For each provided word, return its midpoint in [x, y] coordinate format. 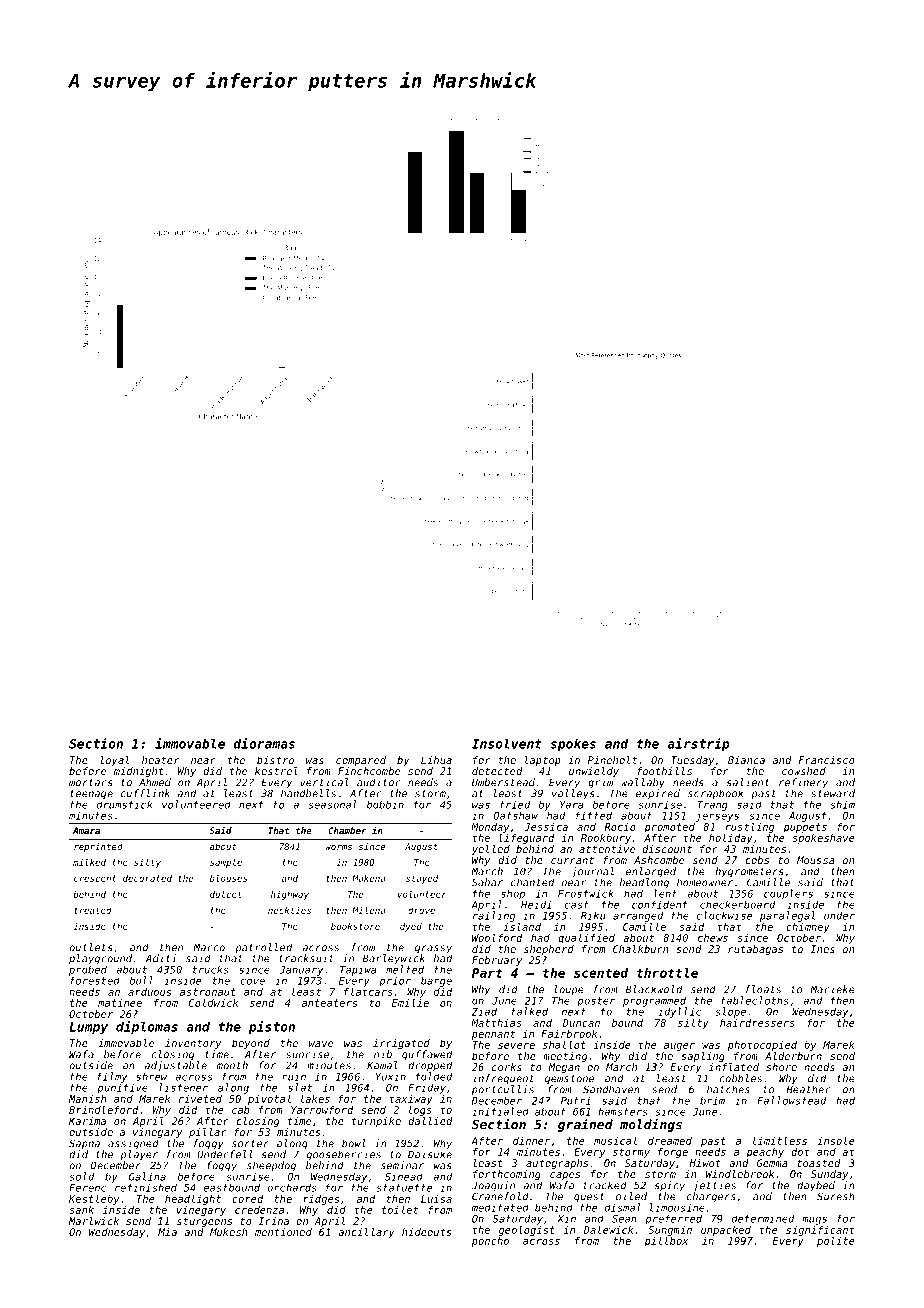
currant [572, 860]
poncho [490, 1242]
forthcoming [507, 1175]
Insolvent [507, 743]
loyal [115, 761]
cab [241, 1110]
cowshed [804, 771]
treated [93, 910]
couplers [788, 894]
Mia [167, 1232]
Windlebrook [740, 1174]
